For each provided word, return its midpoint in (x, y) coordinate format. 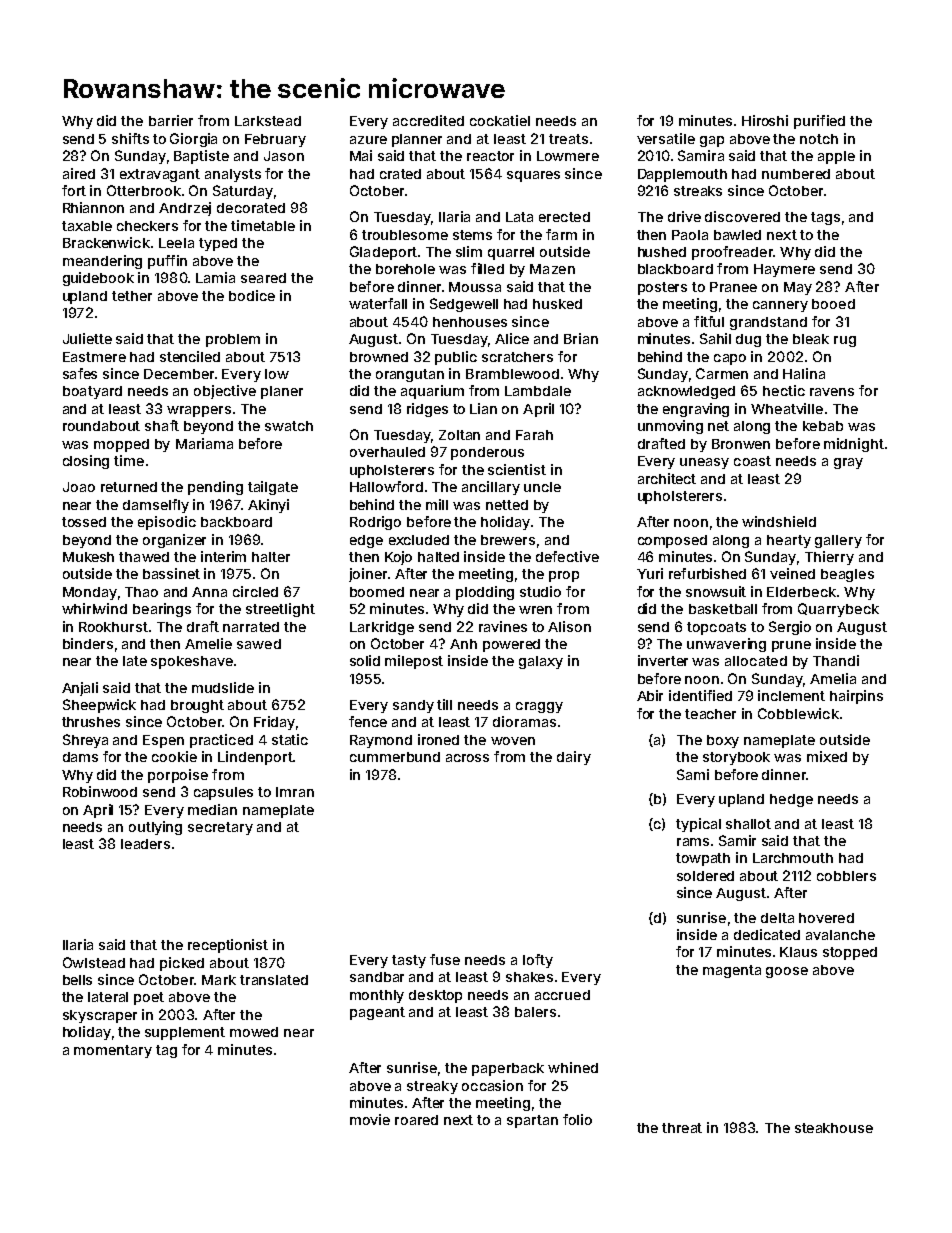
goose (787, 972)
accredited (428, 120)
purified (819, 122)
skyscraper (100, 1016)
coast (752, 461)
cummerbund (395, 757)
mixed (827, 756)
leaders (145, 844)
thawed (144, 557)
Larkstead (268, 121)
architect (667, 478)
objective (225, 392)
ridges (427, 410)
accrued (562, 995)
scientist (517, 469)
